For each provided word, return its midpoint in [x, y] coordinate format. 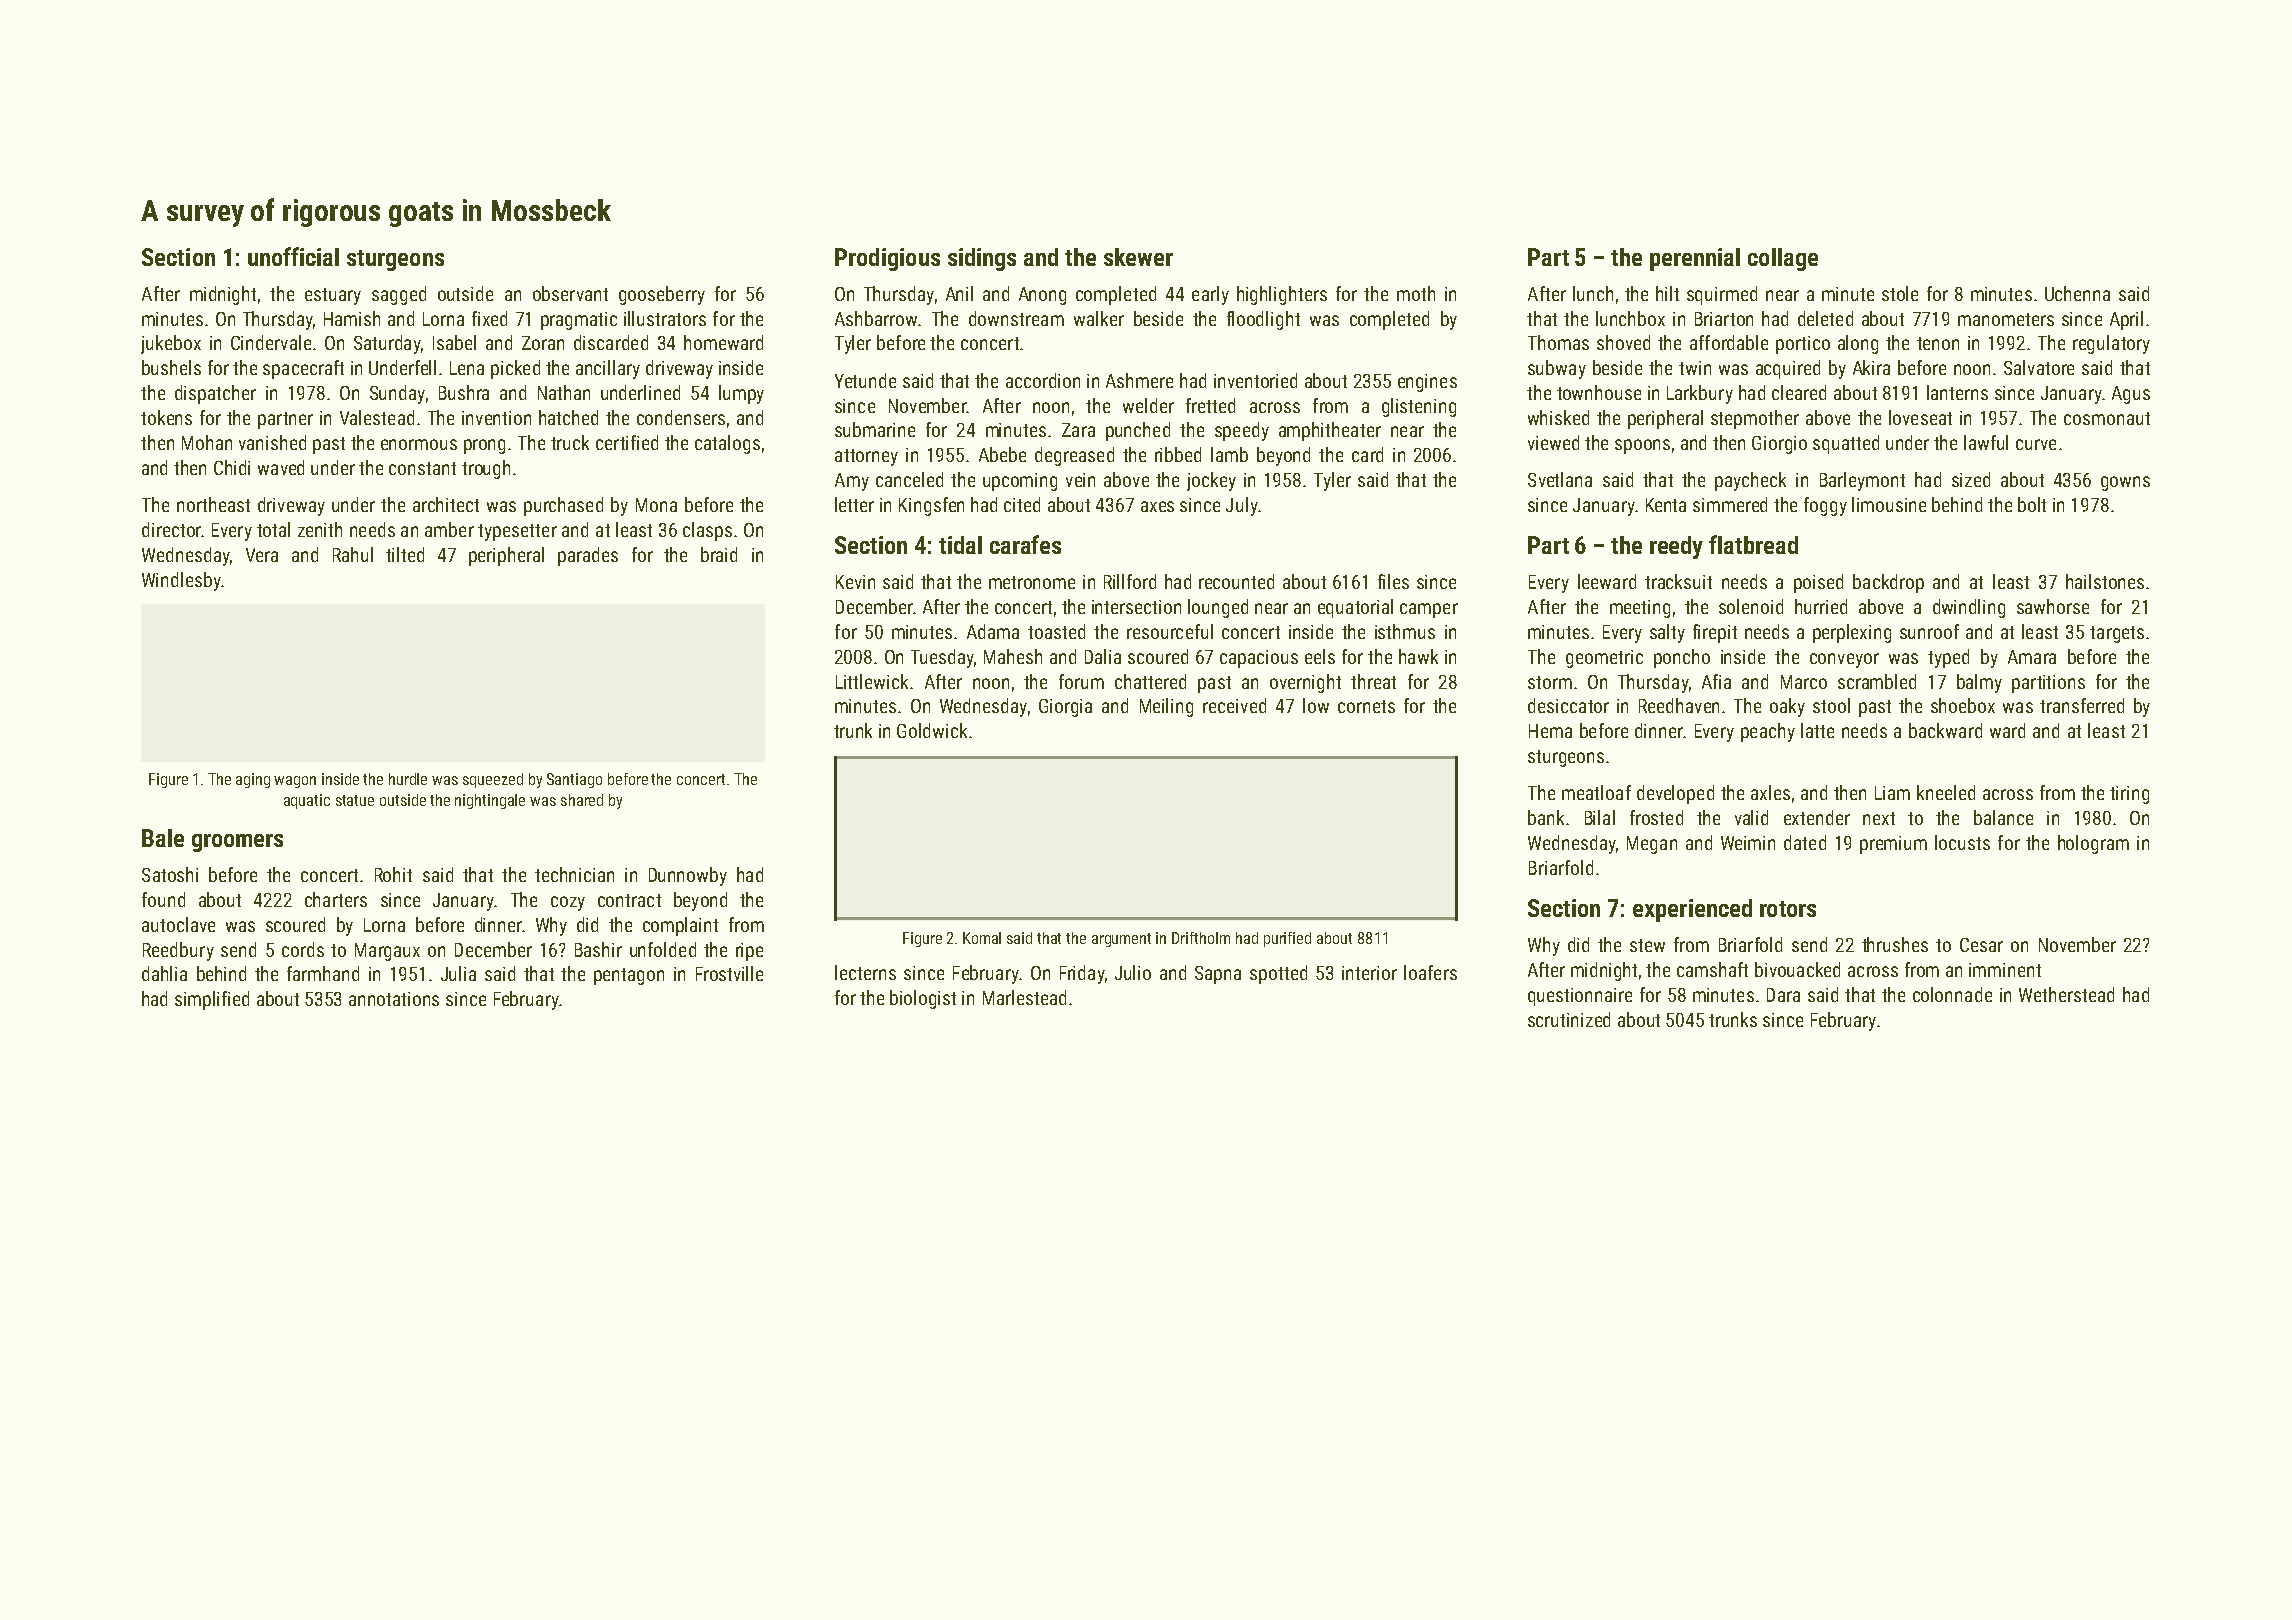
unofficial [293, 256]
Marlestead [1024, 997]
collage [1783, 259]
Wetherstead [2066, 994]
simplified [212, 1000]
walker [1099, 318]
